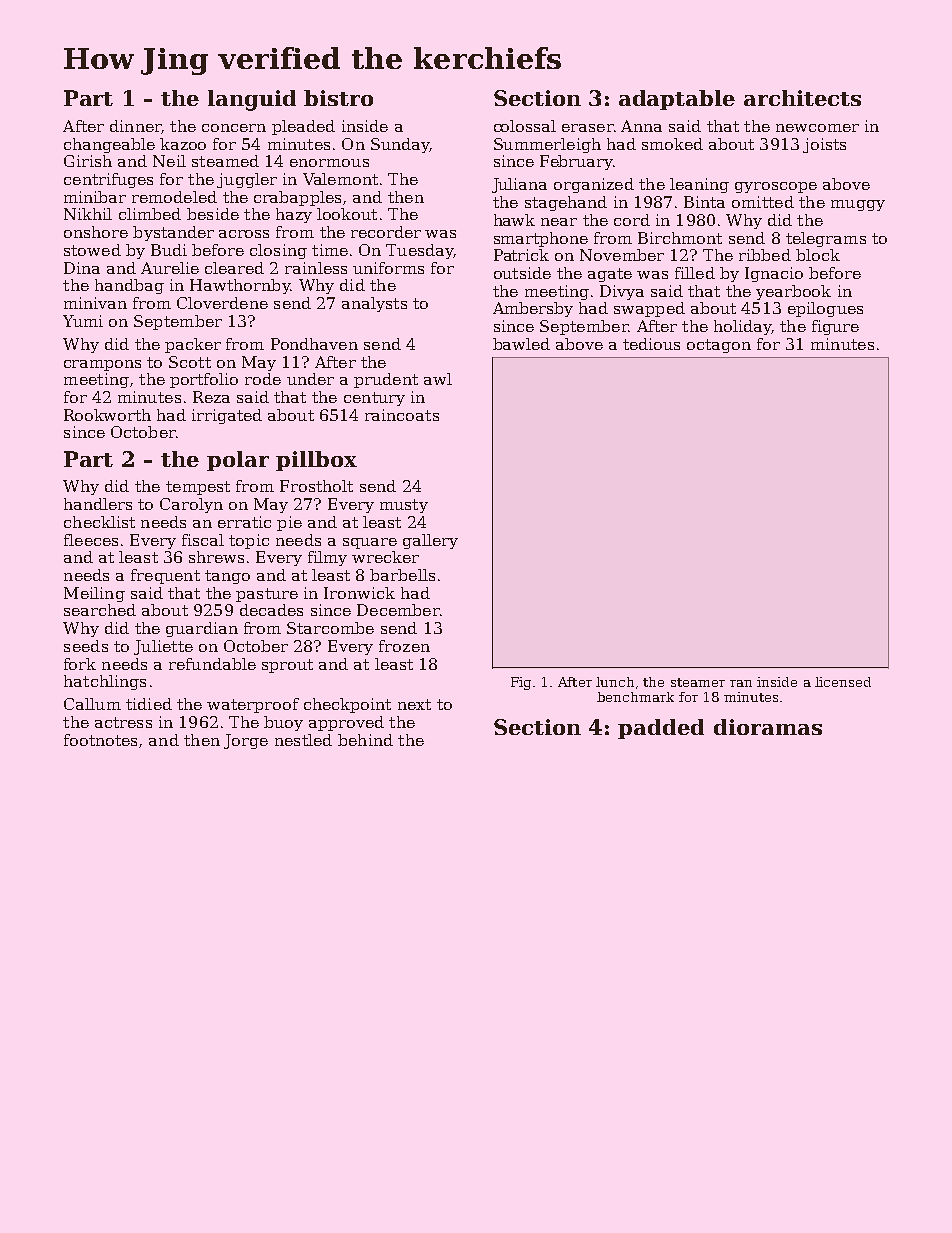 This screenshot has width=952, height=1233. I want to click on octagon, so click(719, 346).
